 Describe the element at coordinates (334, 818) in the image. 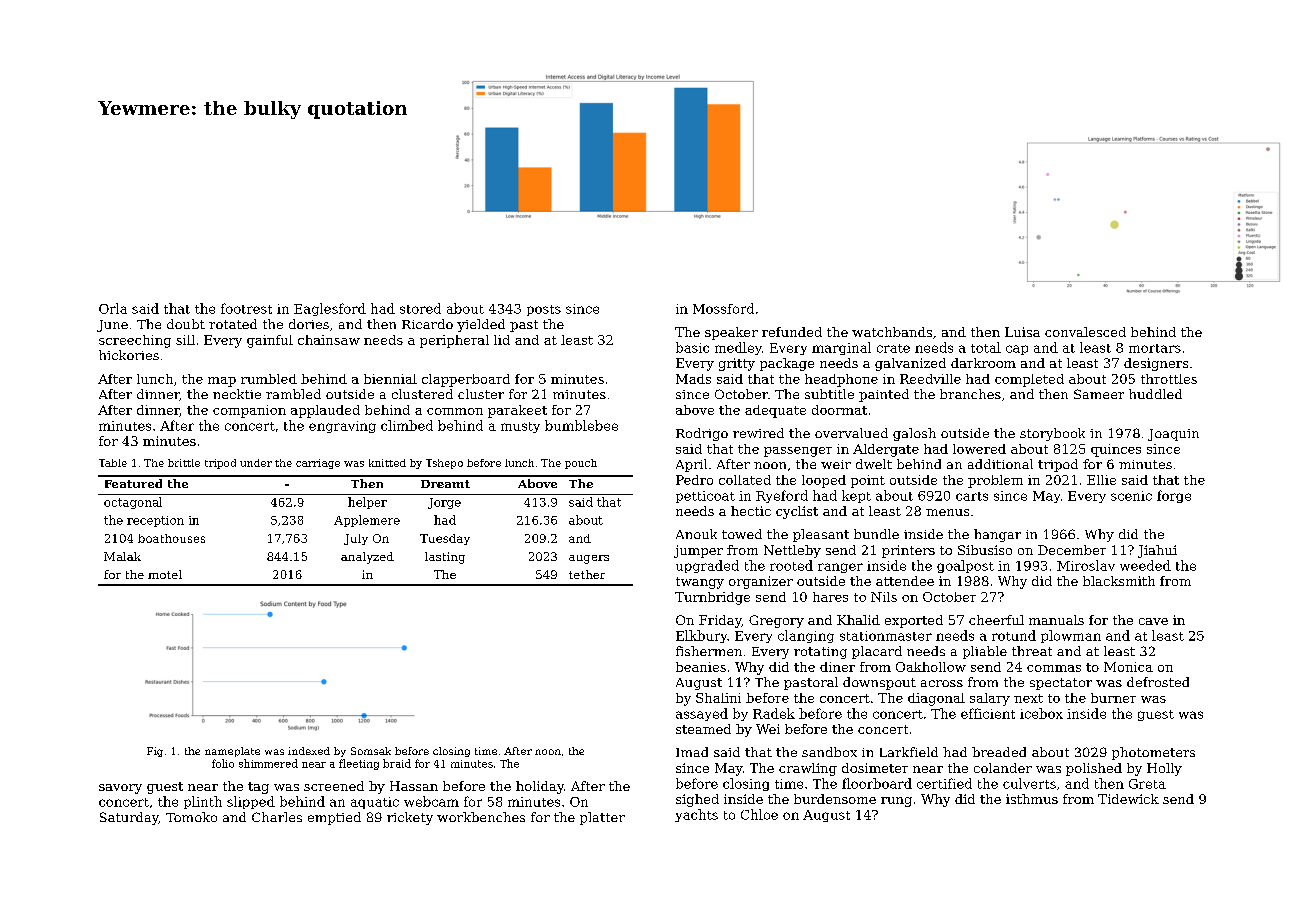

I see `emptied` at that location.
